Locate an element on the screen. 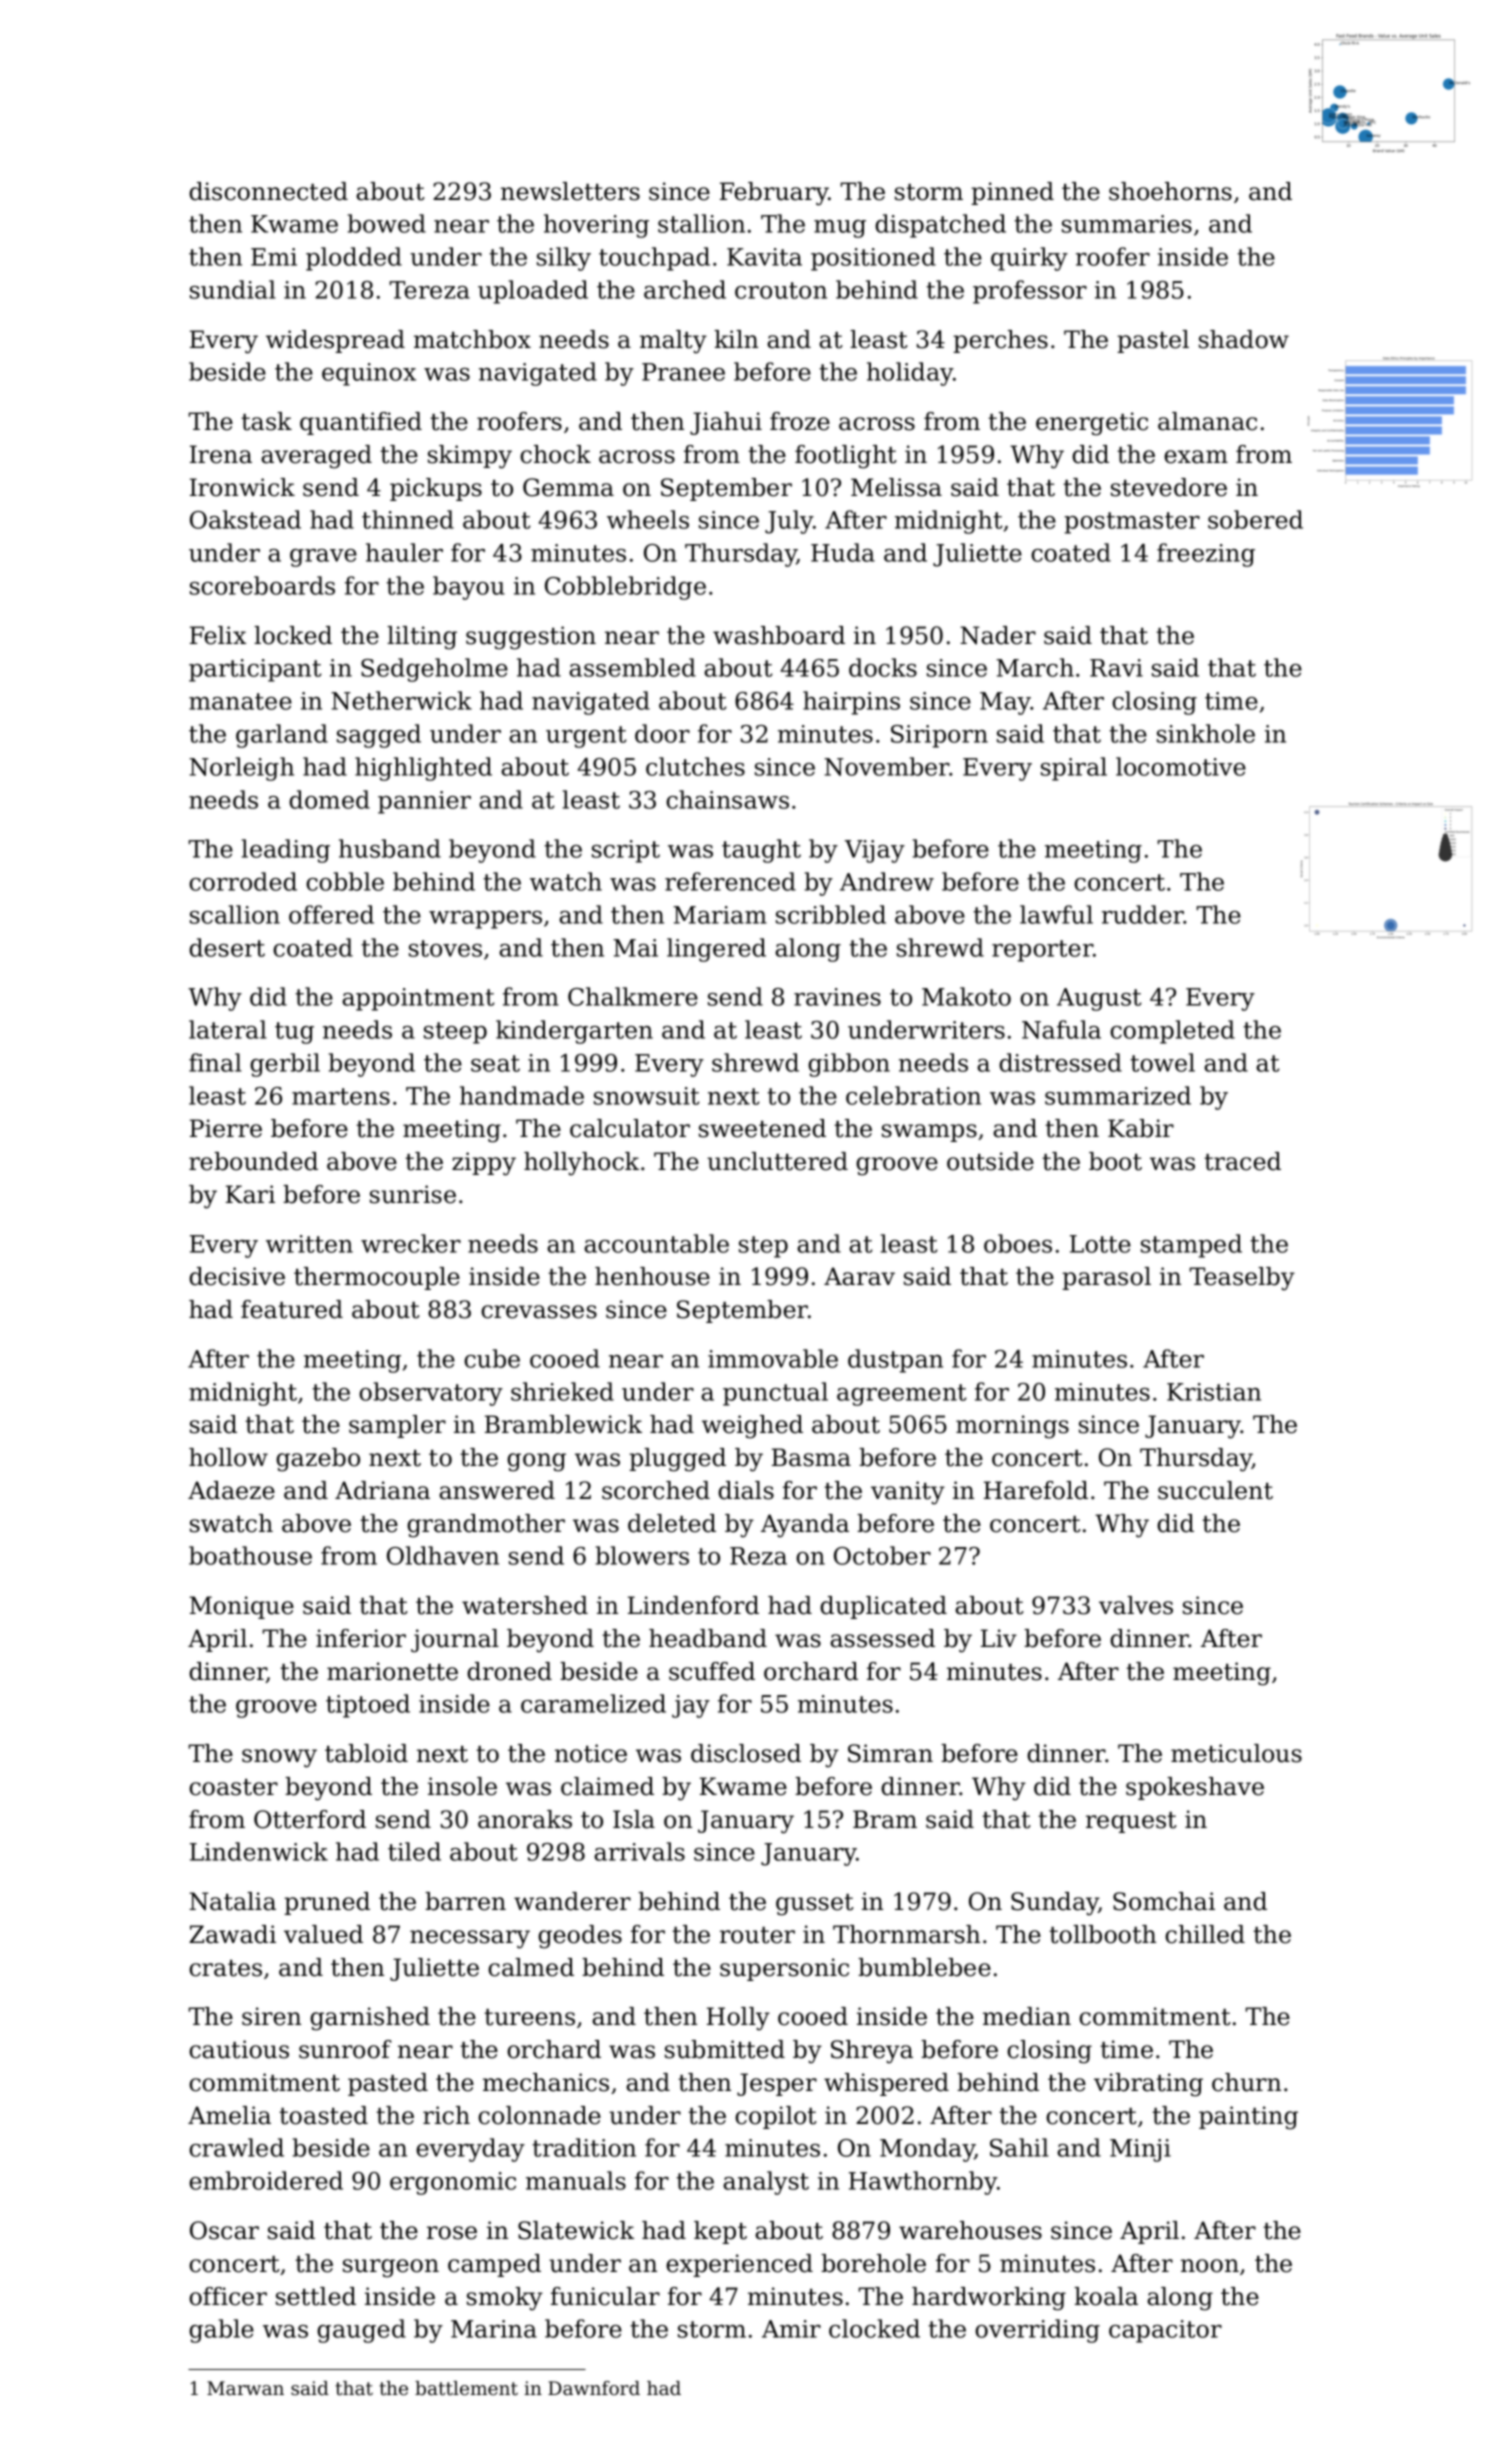  scallion is located at coordinates (235, 914).
